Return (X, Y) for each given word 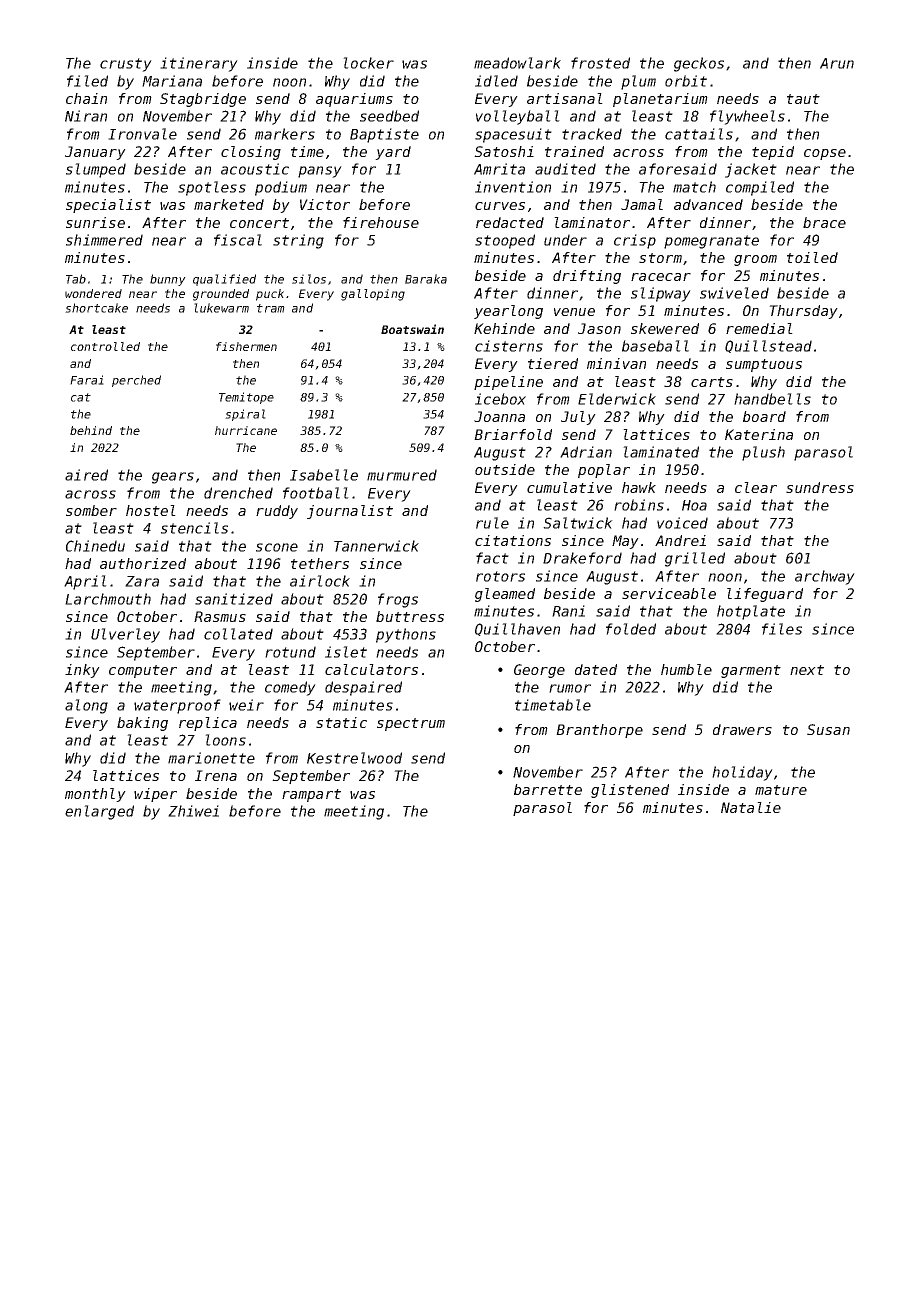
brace (824, 222)
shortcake (96, 308)
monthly (95, 795)
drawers (742, 729)
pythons (406, 635)
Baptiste (384, 135)
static (341, 722)
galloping (373, 295)
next (807, 670)
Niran (86, 116)
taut (803, 99)
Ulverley (125, 635)
